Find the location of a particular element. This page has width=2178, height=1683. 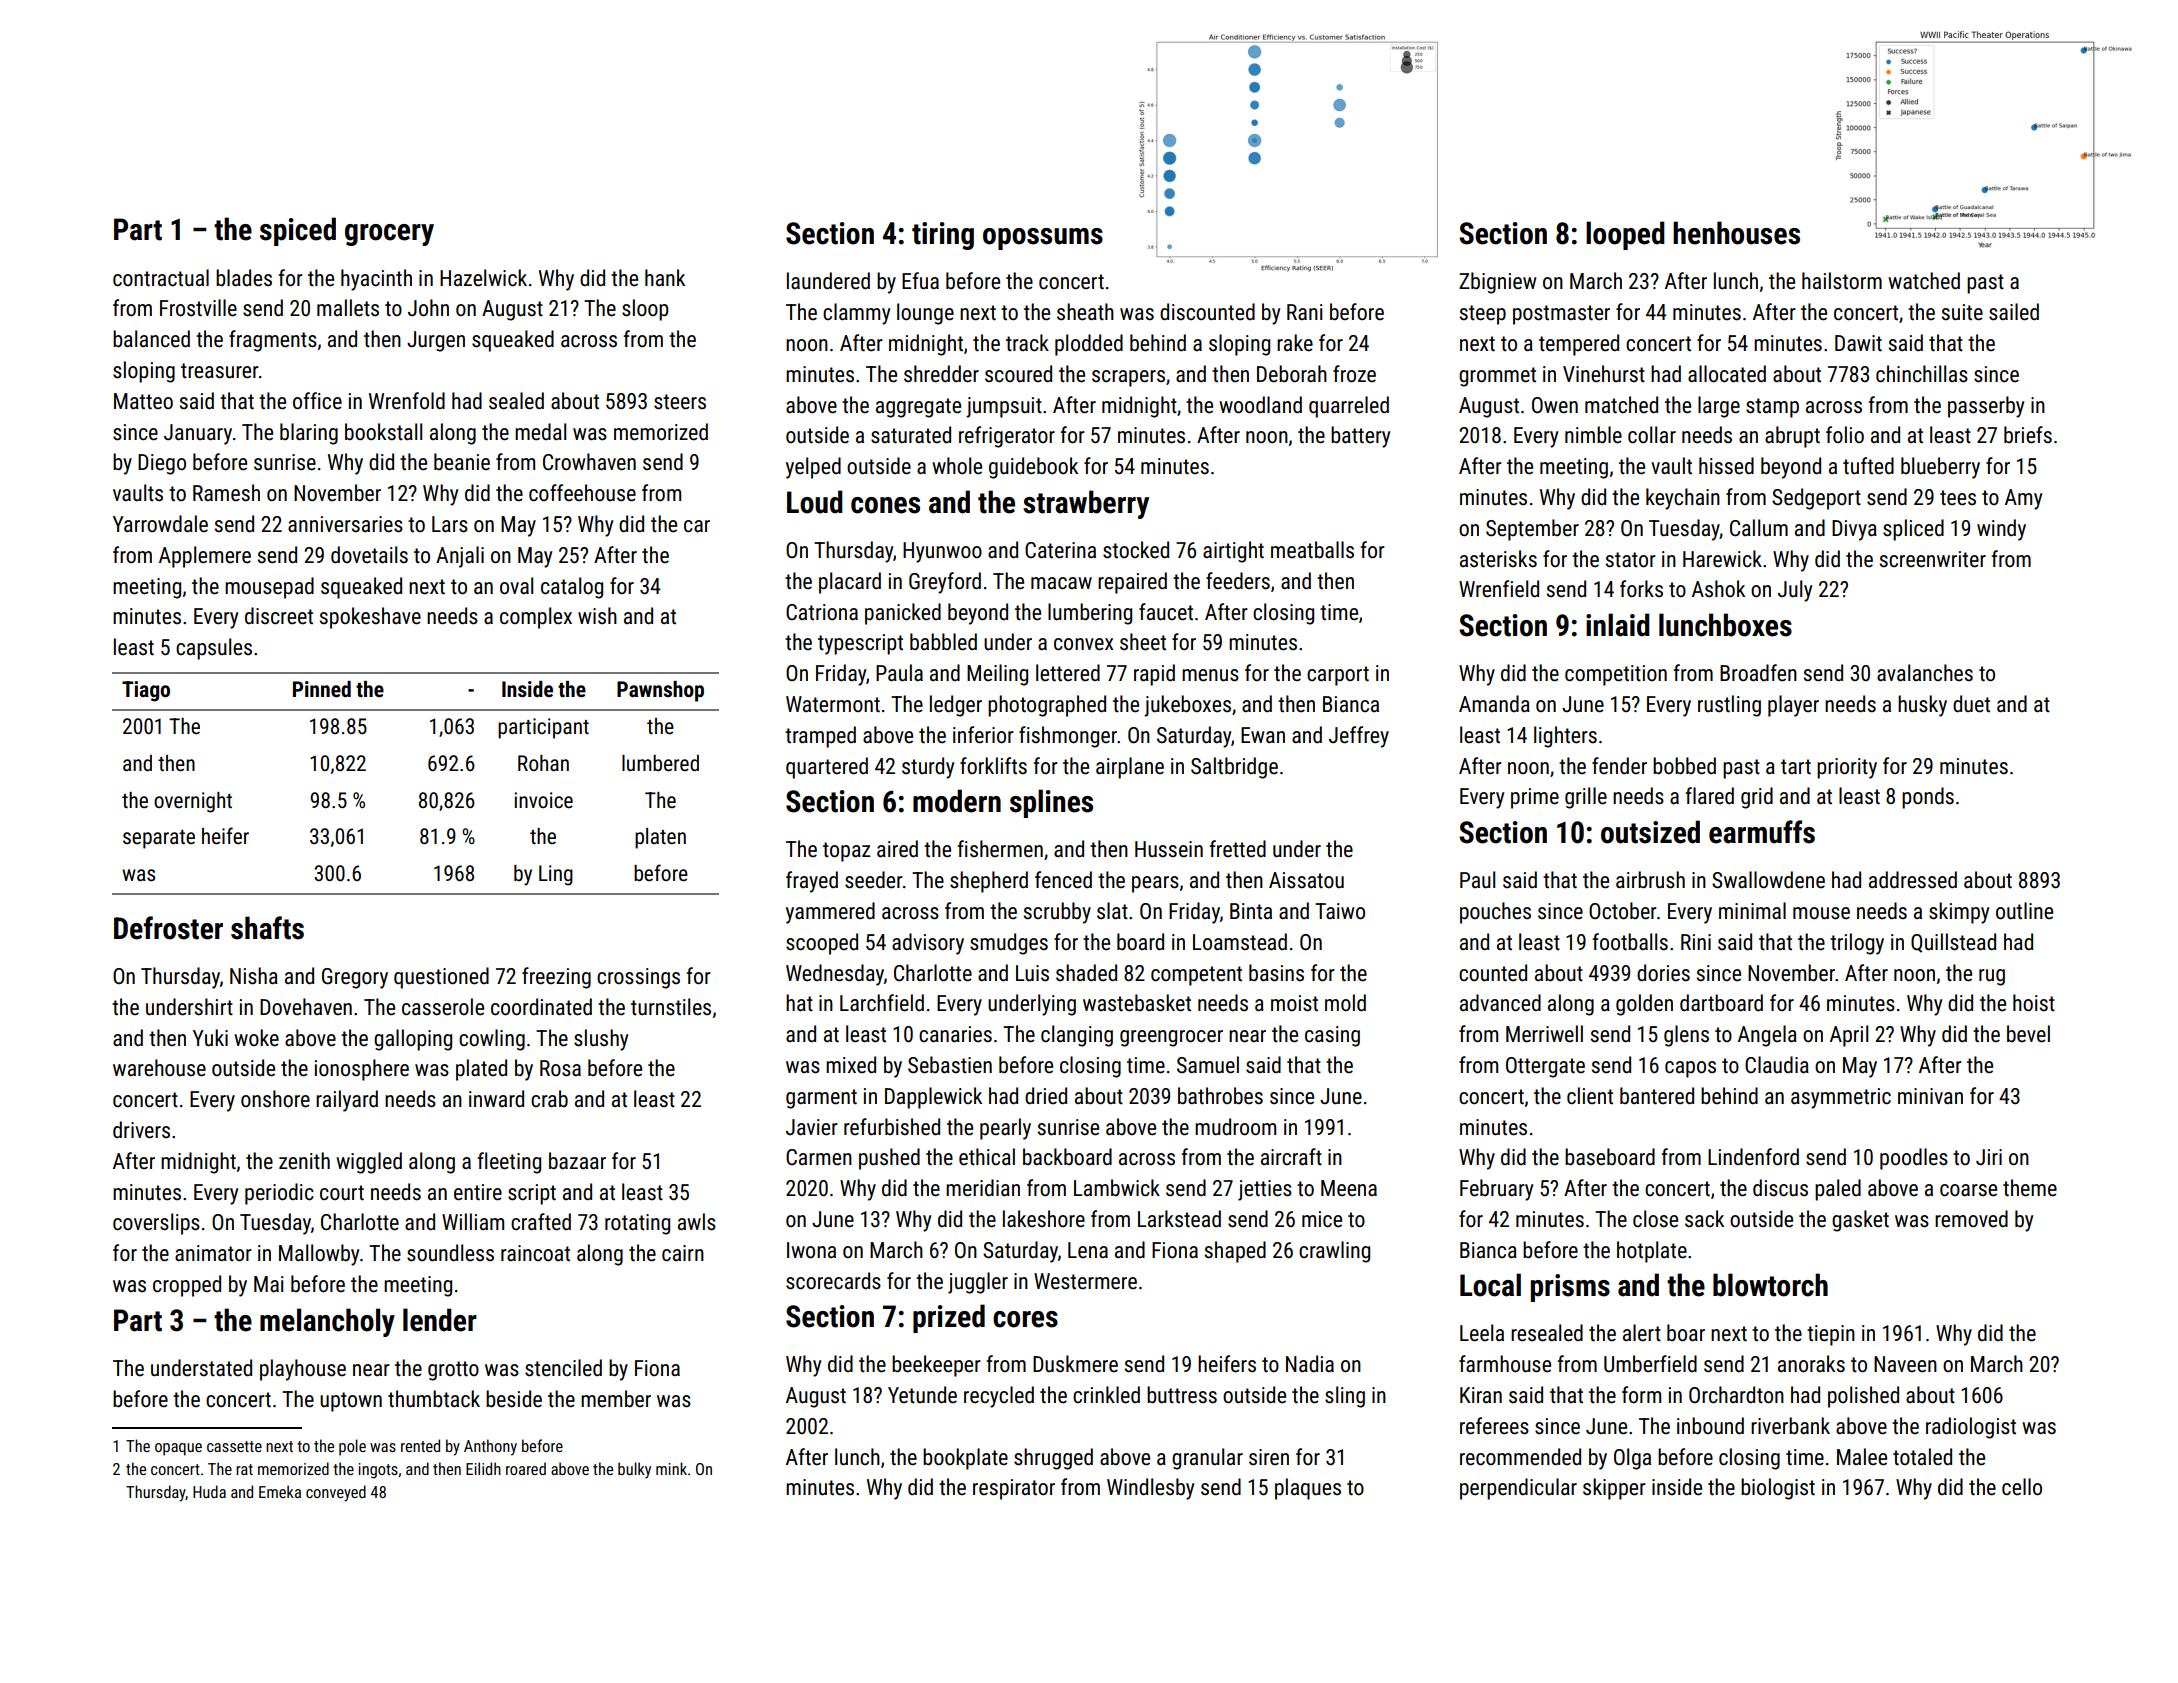

looped is located at coordinates (1625, 235).
